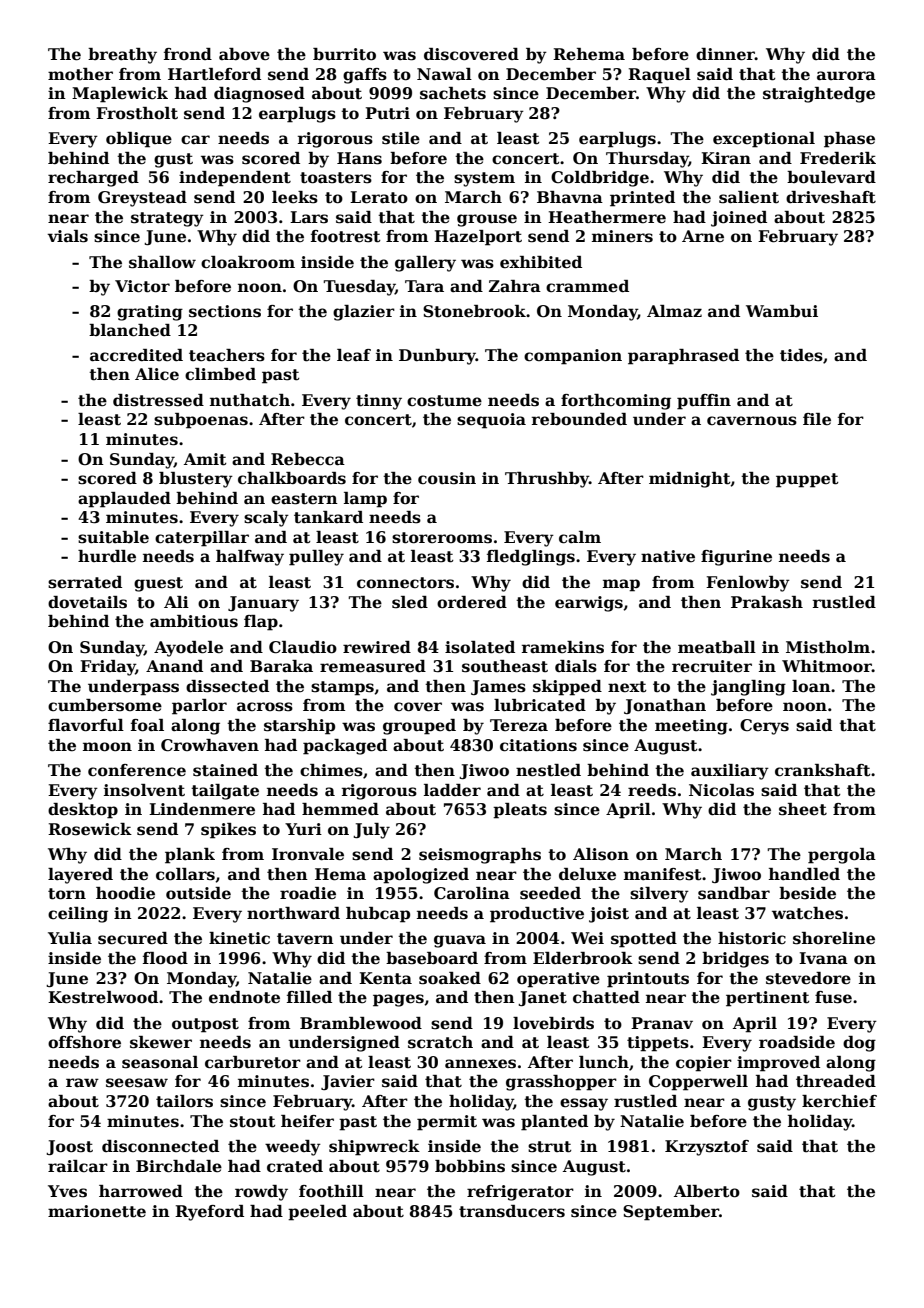 The image size is (924, 1308). What do you see at coordinates (561, 1083) in the image?
I see `grasshopper` at bounding box center [561, 1083].
